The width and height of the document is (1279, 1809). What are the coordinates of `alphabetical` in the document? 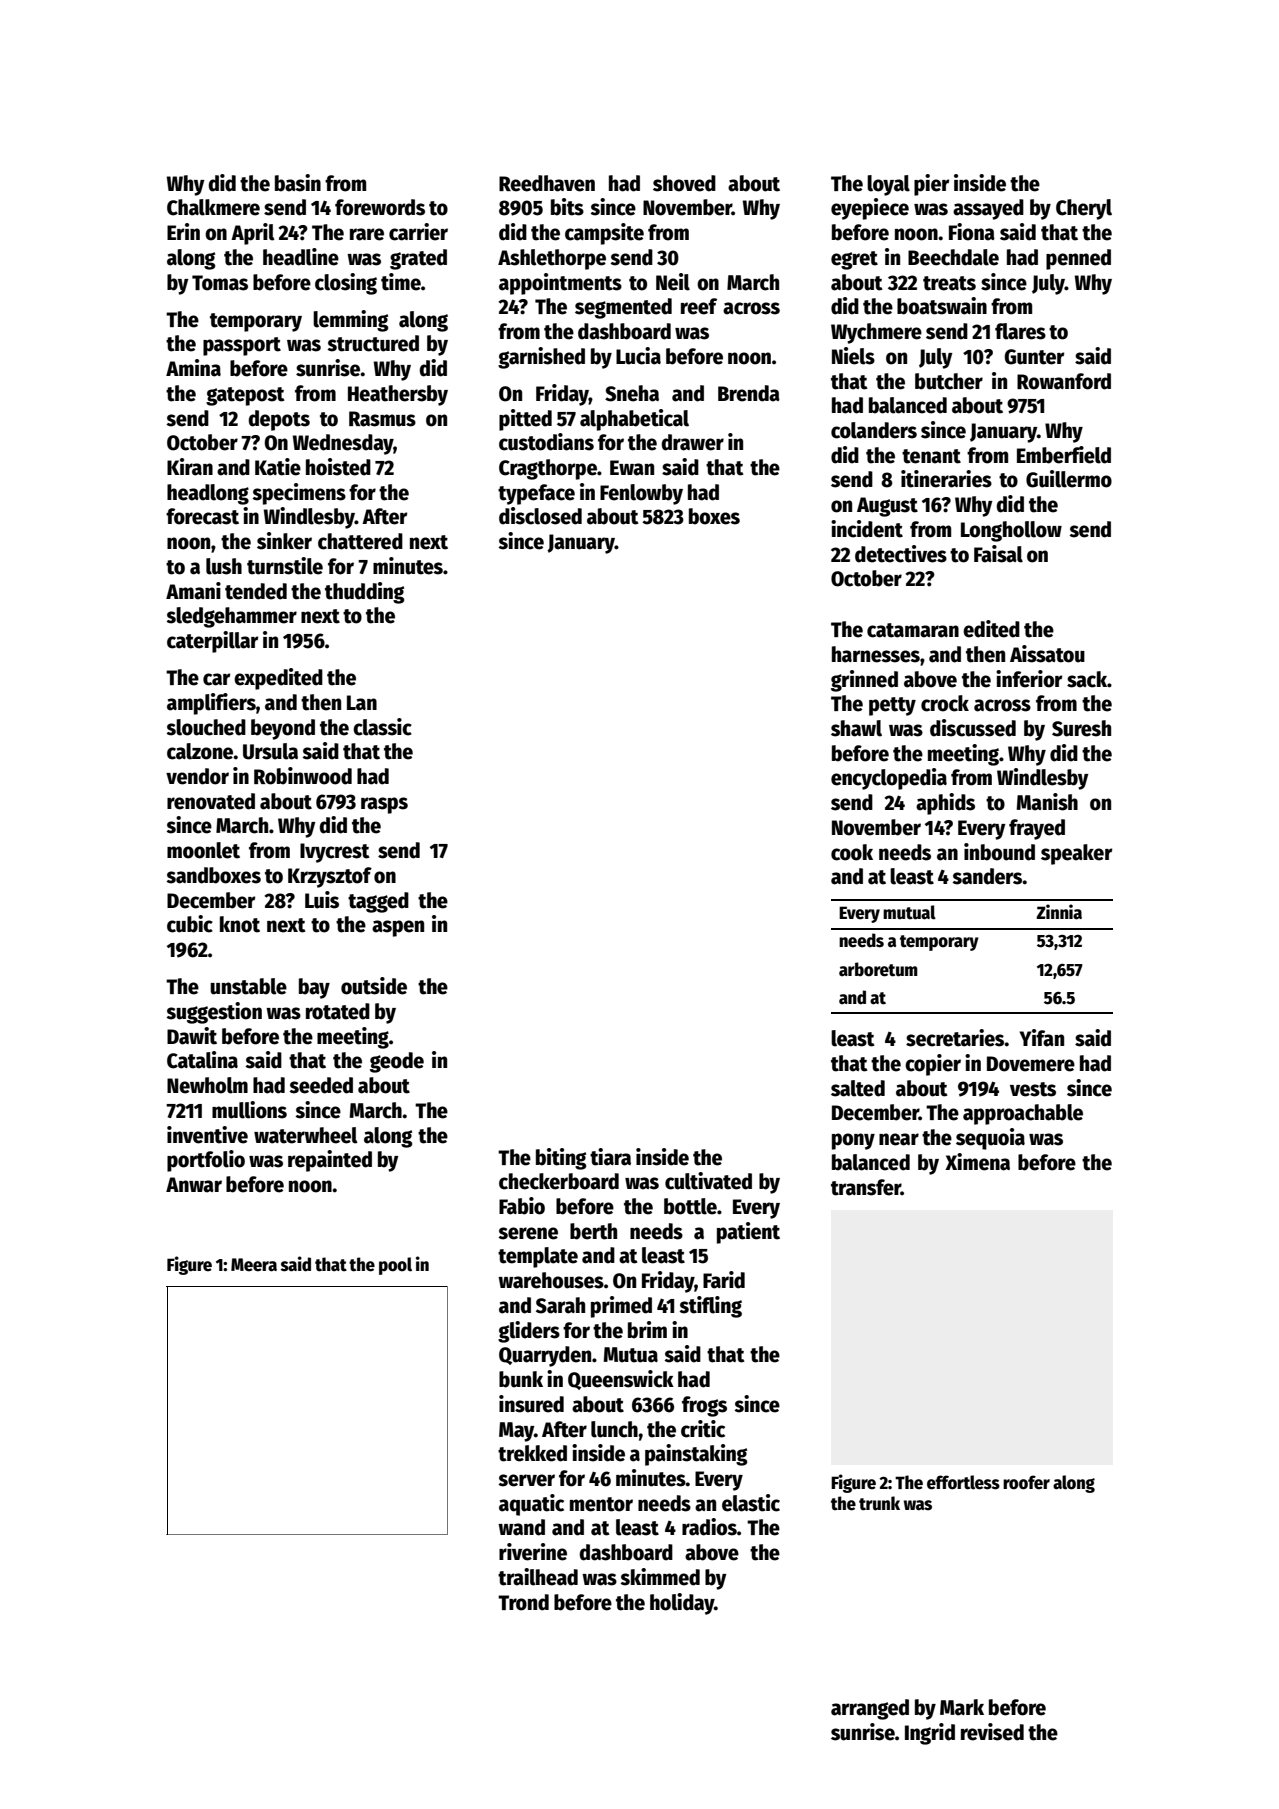 It's located at (634, 420).
